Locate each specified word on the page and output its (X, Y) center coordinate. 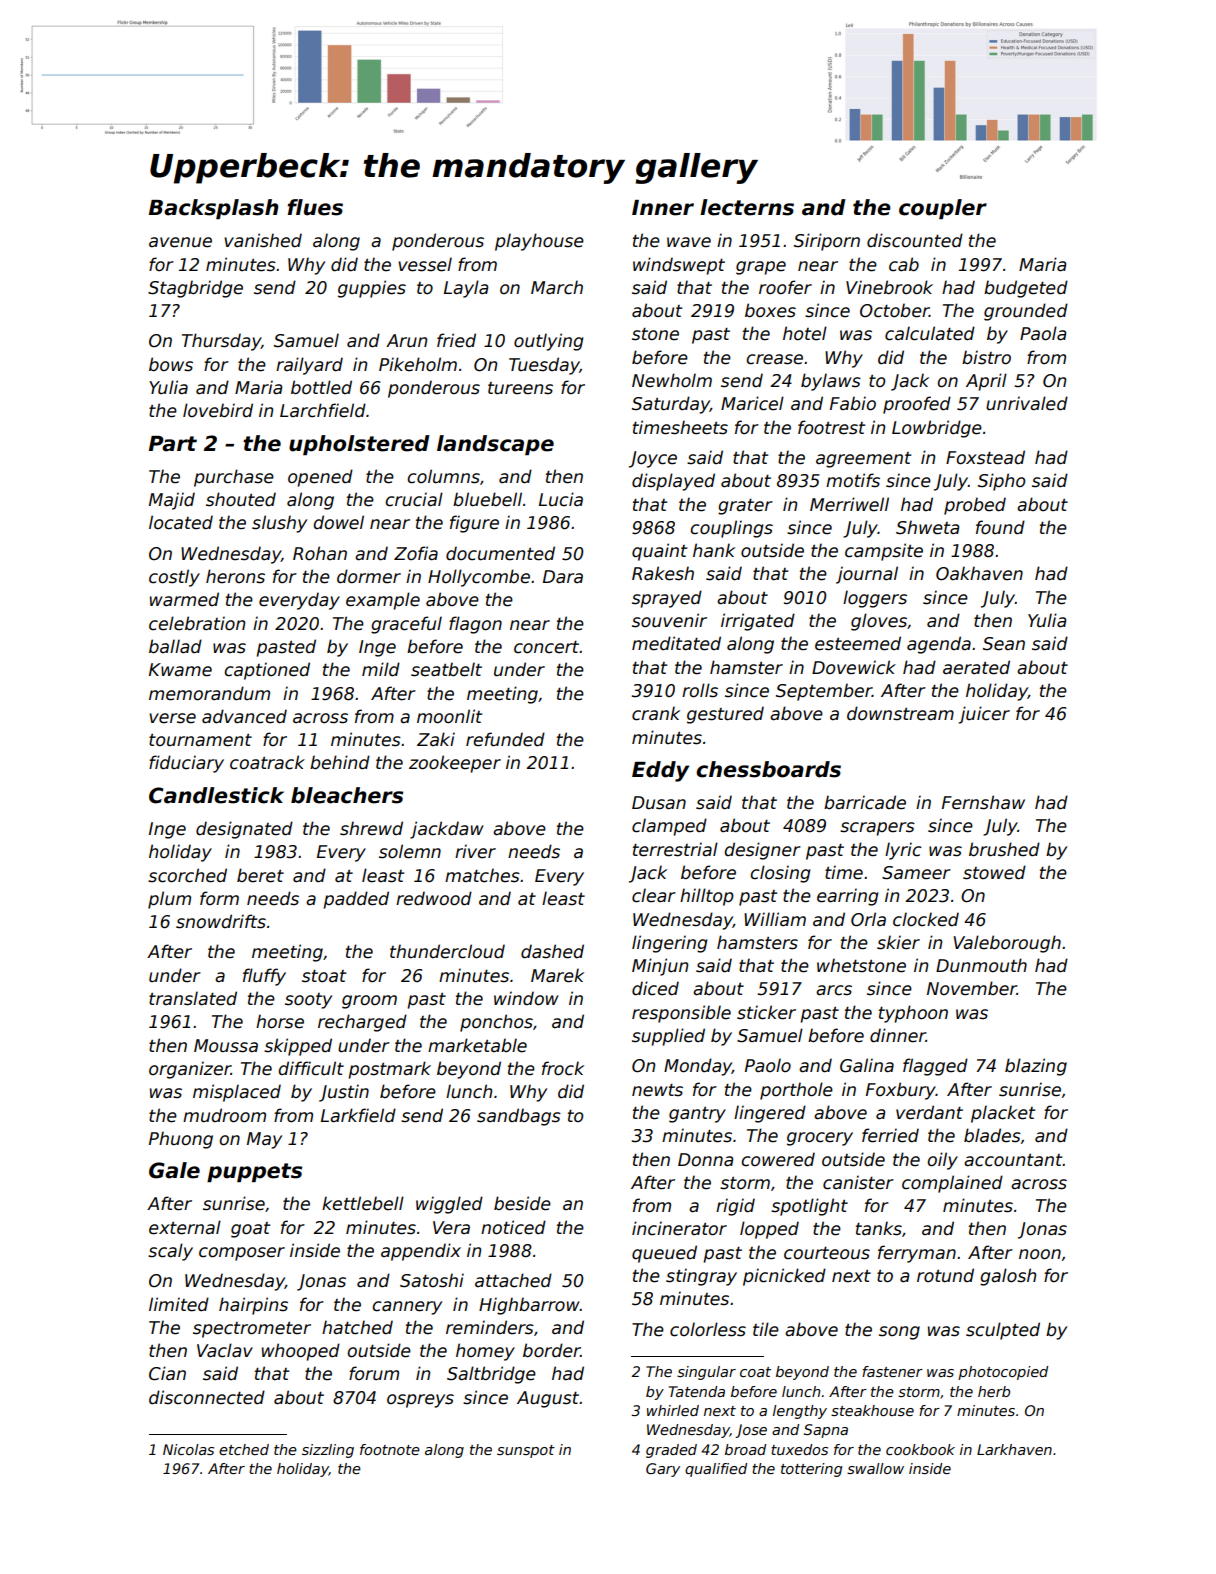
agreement (863, 460)
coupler (943, 209)
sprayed (667, 599)
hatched (357, 1327)
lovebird (218, 410)
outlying (549, 342)
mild (381, 669)
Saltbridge (491, 1375)
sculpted (1003, 1331)
